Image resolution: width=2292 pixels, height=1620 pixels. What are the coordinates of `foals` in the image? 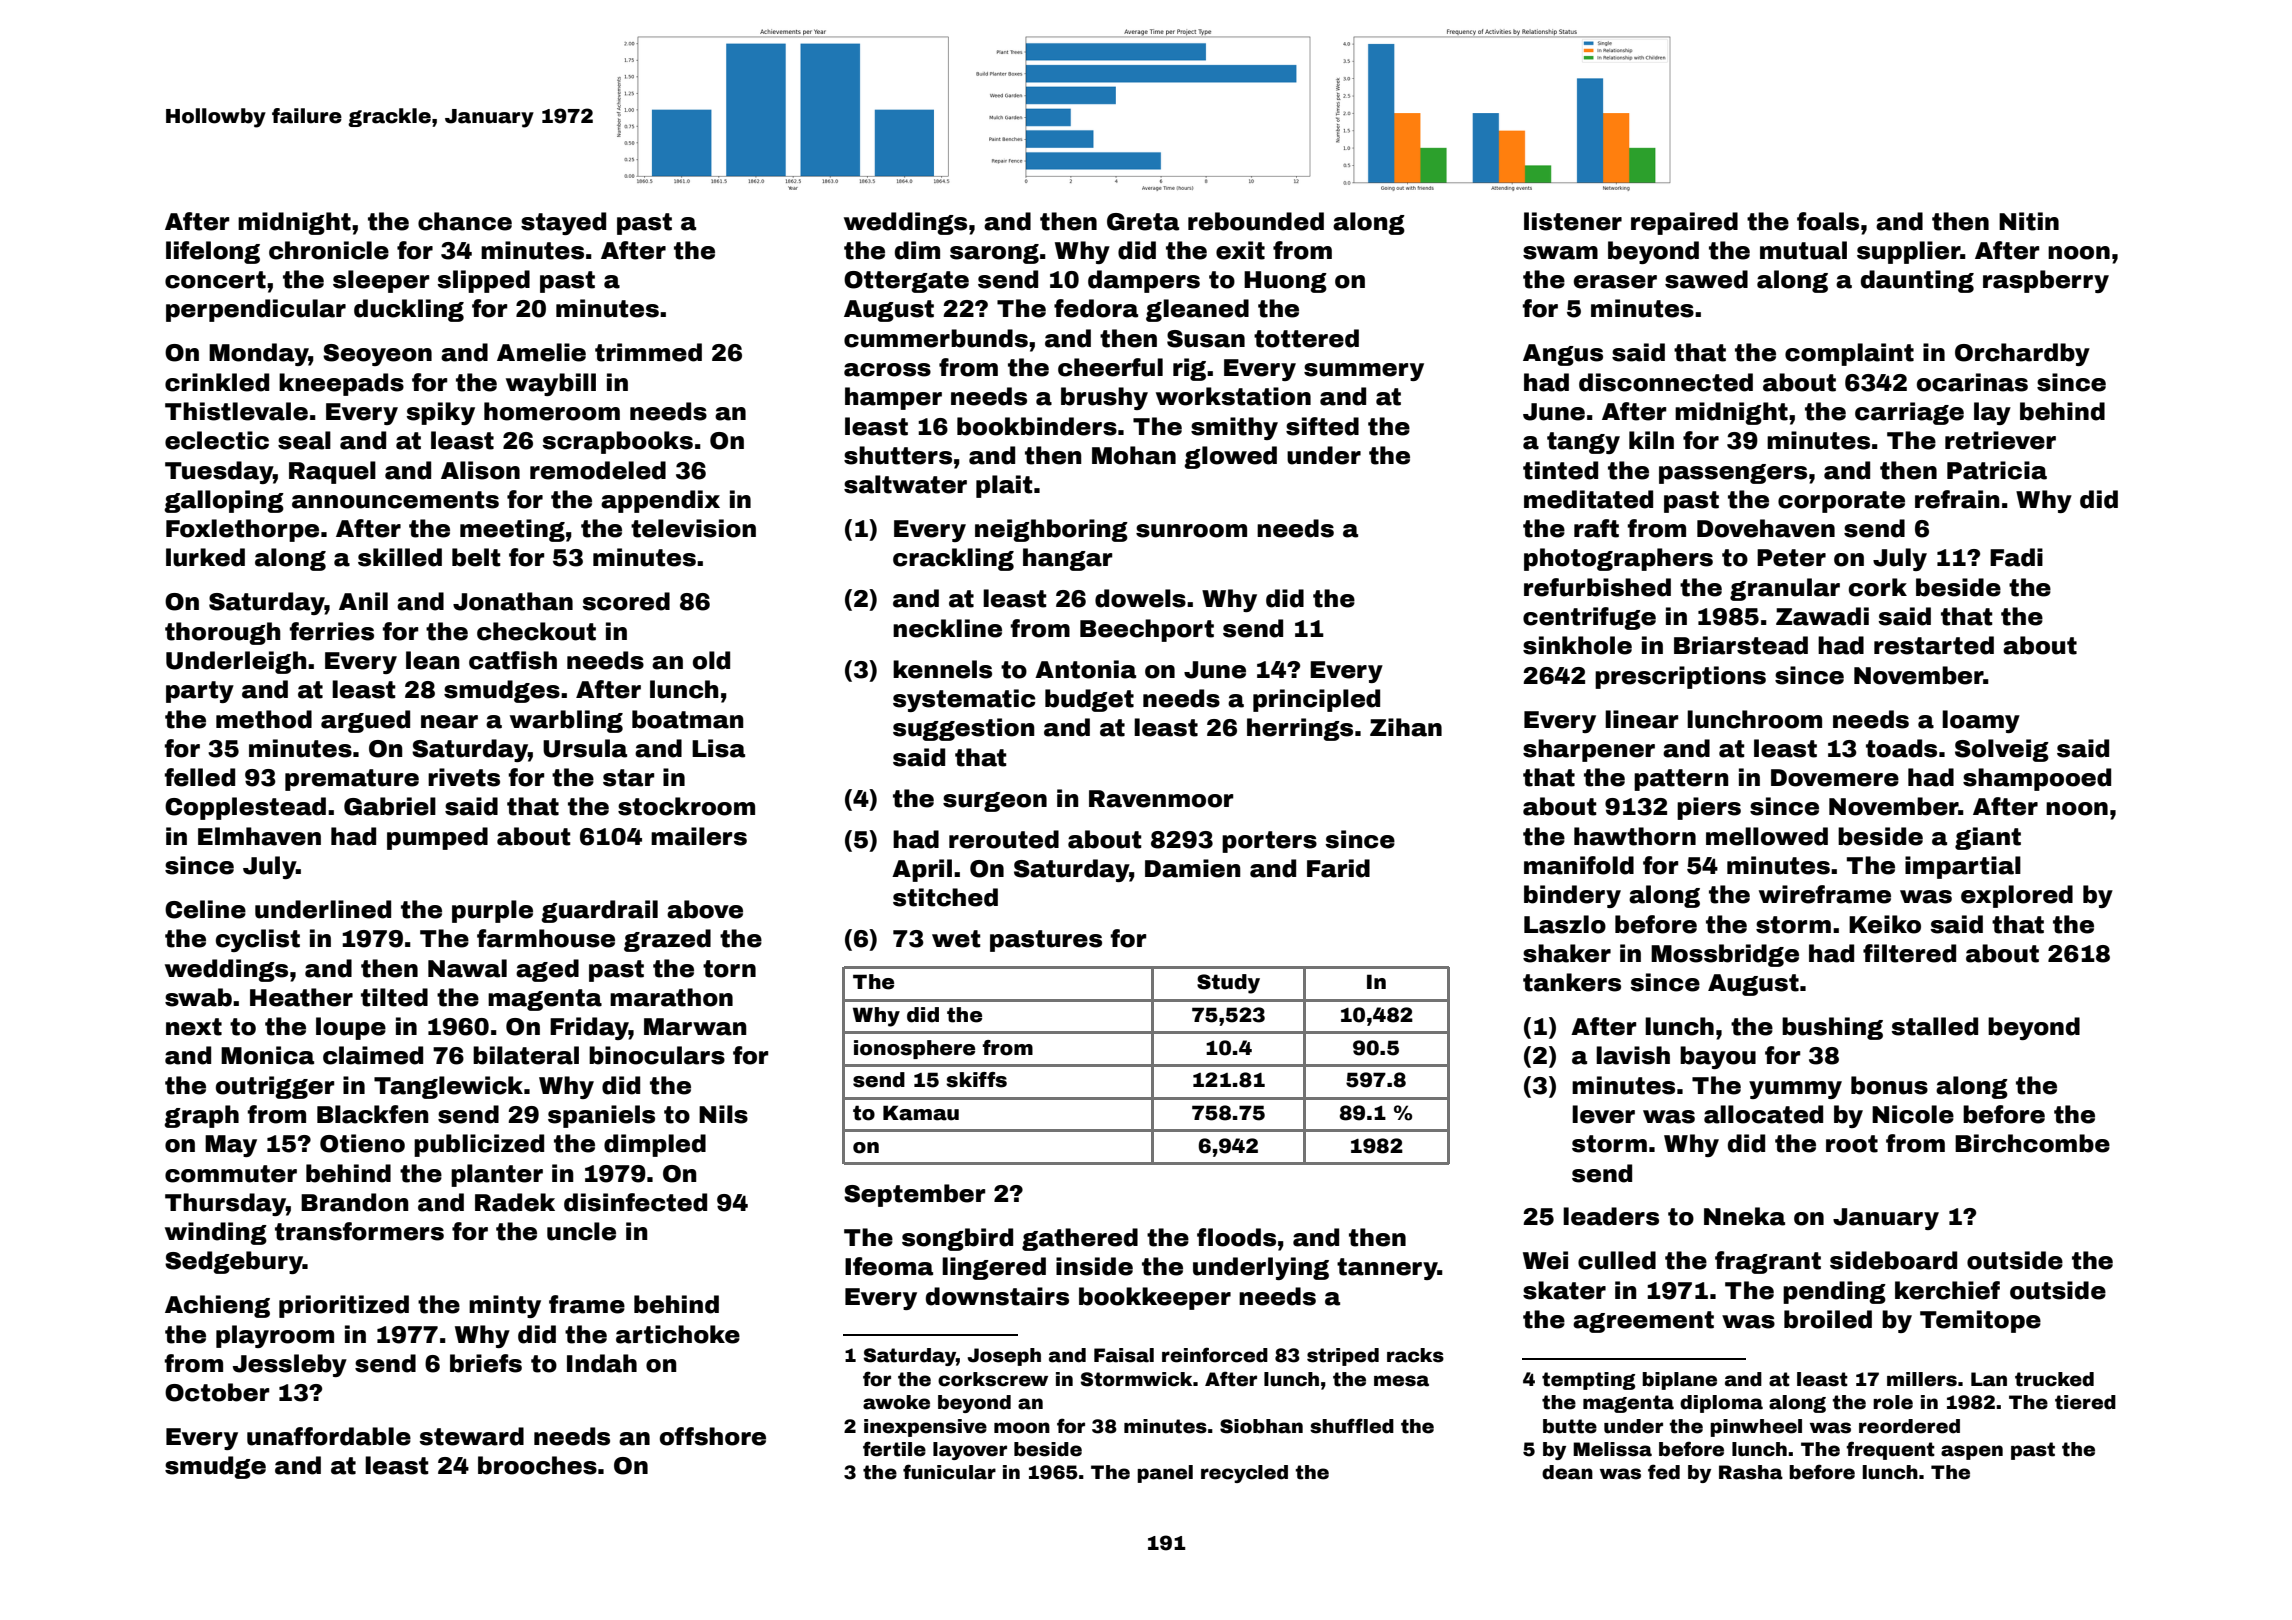 It's located at (1828, 221).
